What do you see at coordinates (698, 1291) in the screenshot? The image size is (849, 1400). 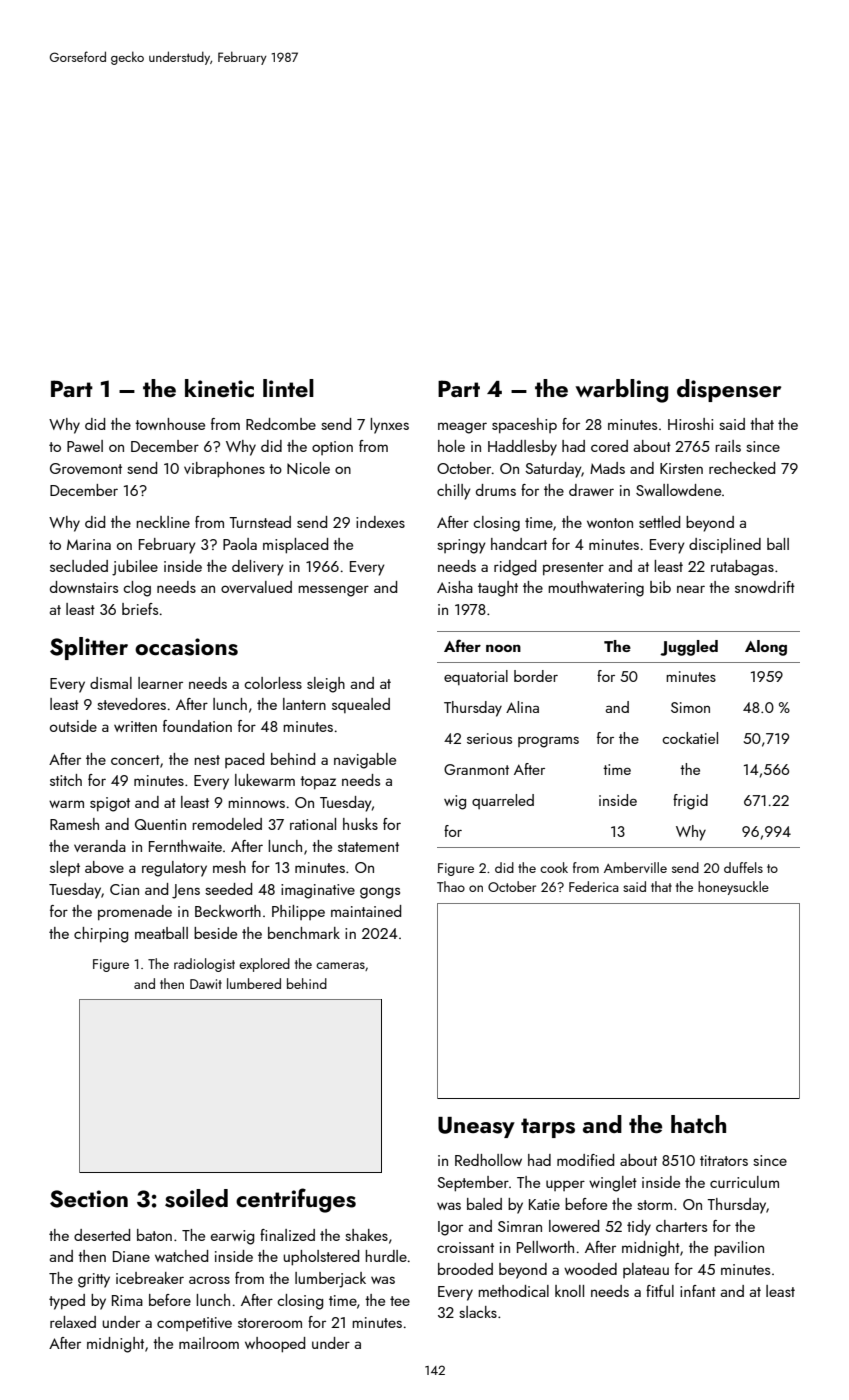 I see `infant` at bounding box center [698, 1291].
